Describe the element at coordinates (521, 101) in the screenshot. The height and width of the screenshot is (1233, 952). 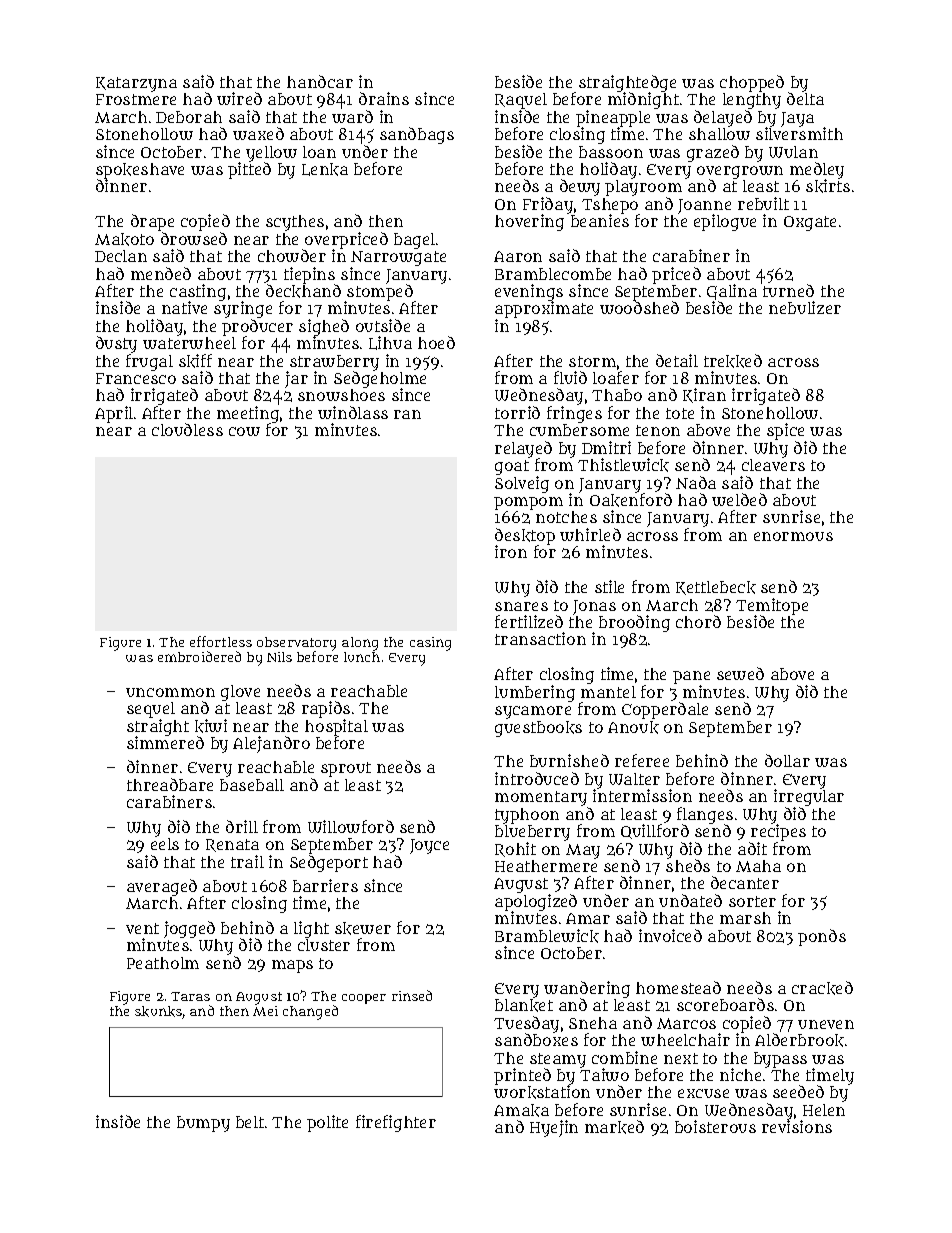
I see `Raquel` at that location.
